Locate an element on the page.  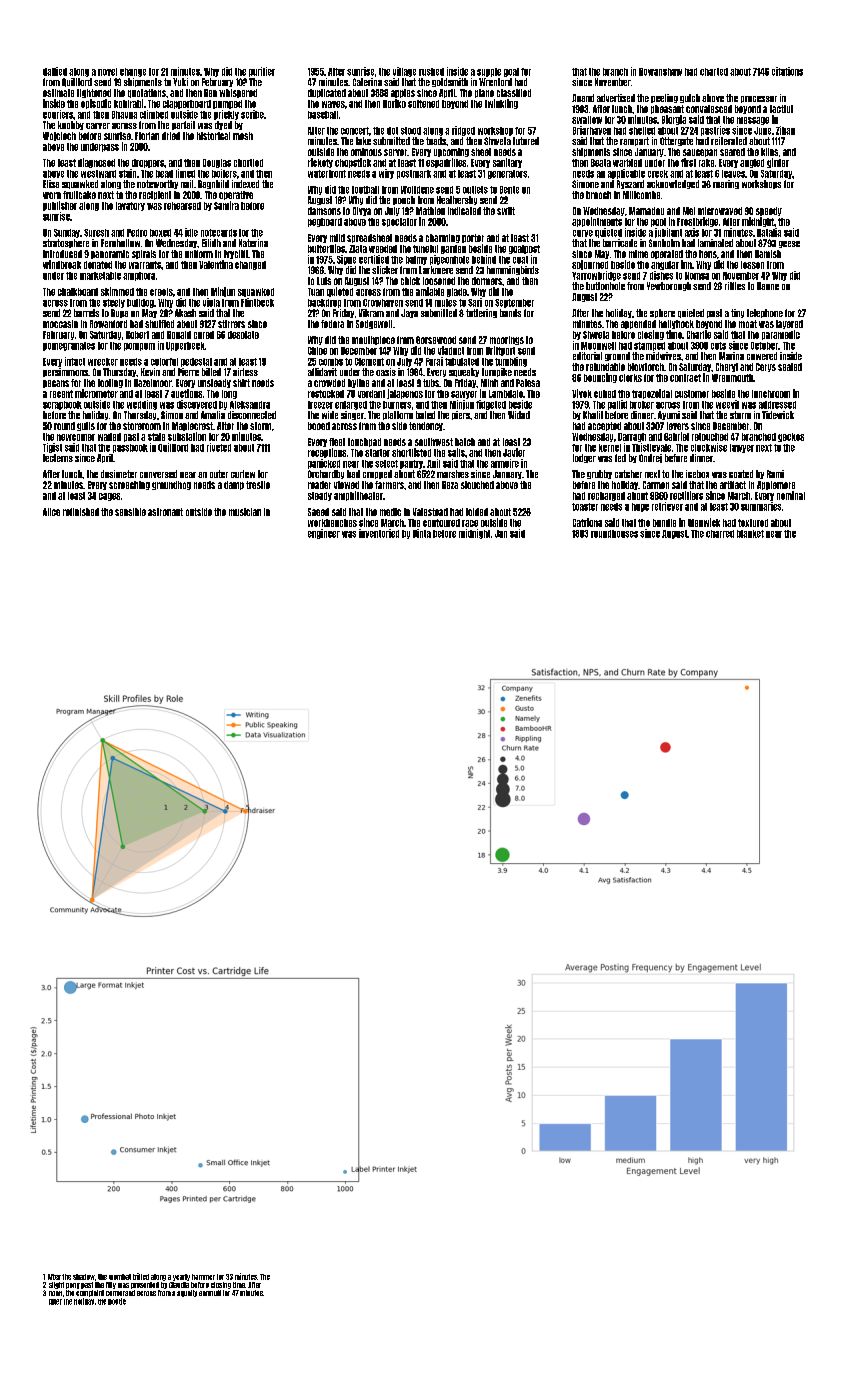
earmuff is located at coordinates (210, 1293).
